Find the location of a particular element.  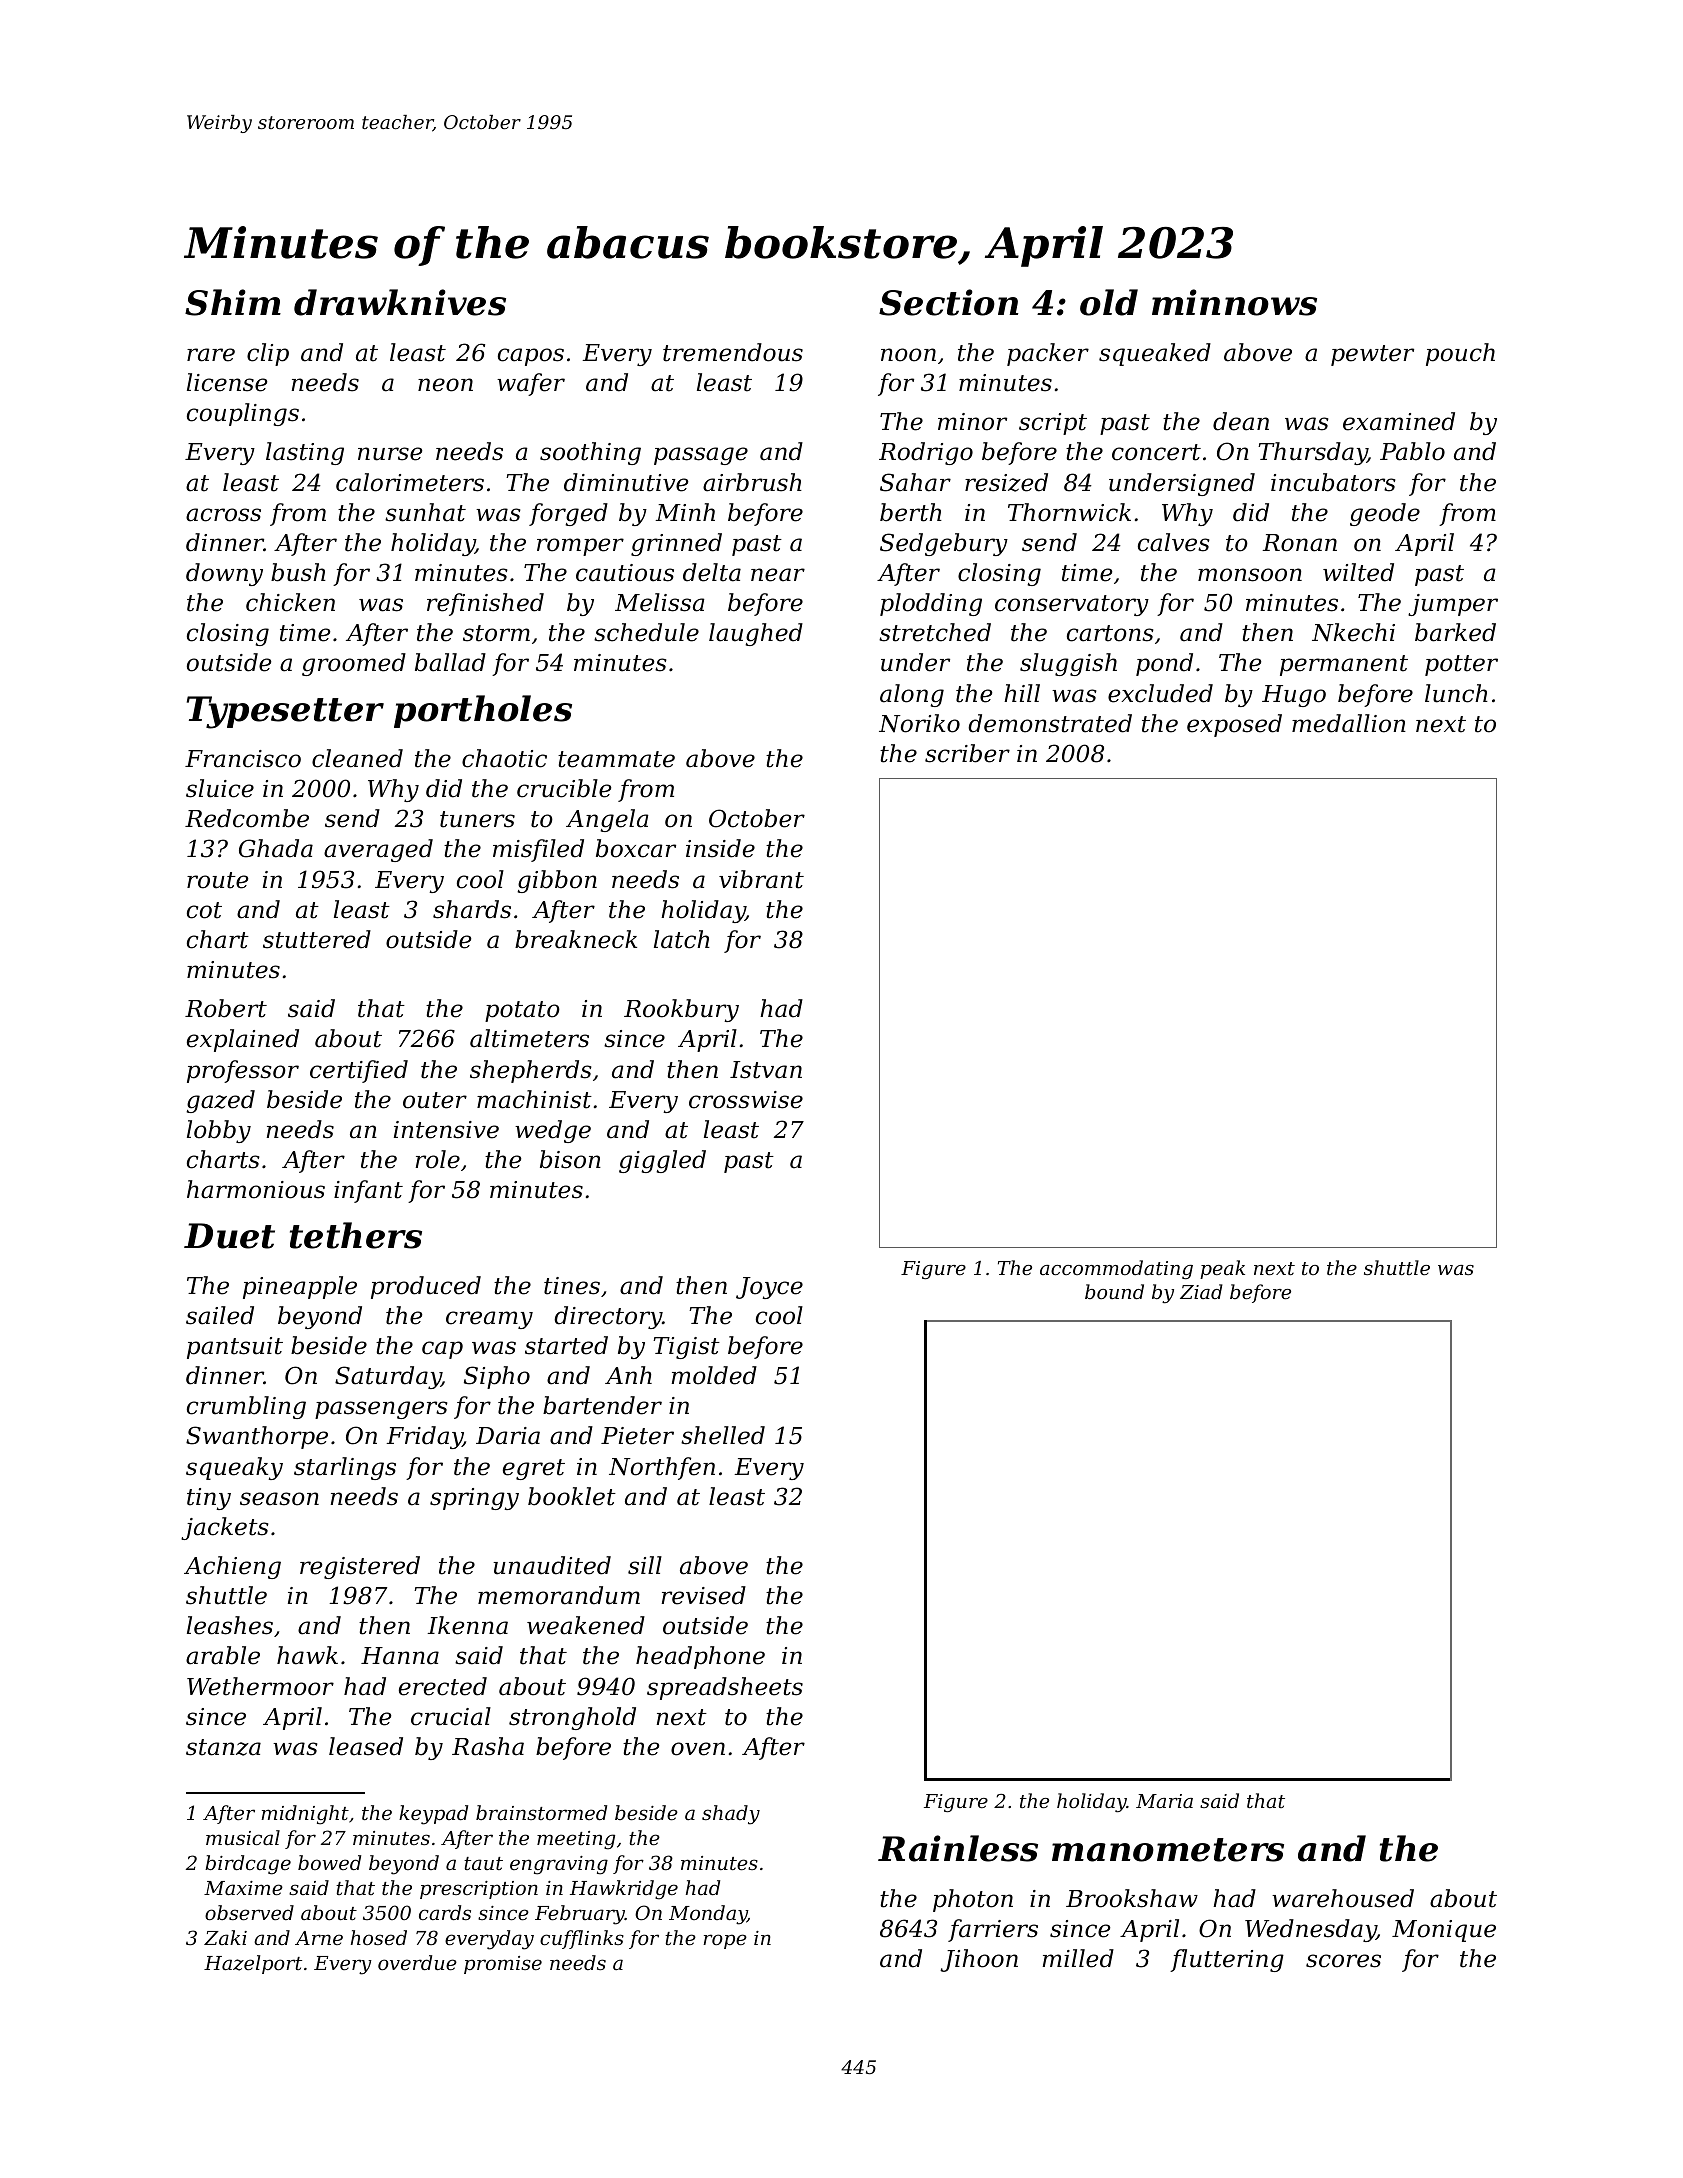

Joyce is located at coordinates (769, 1288).
